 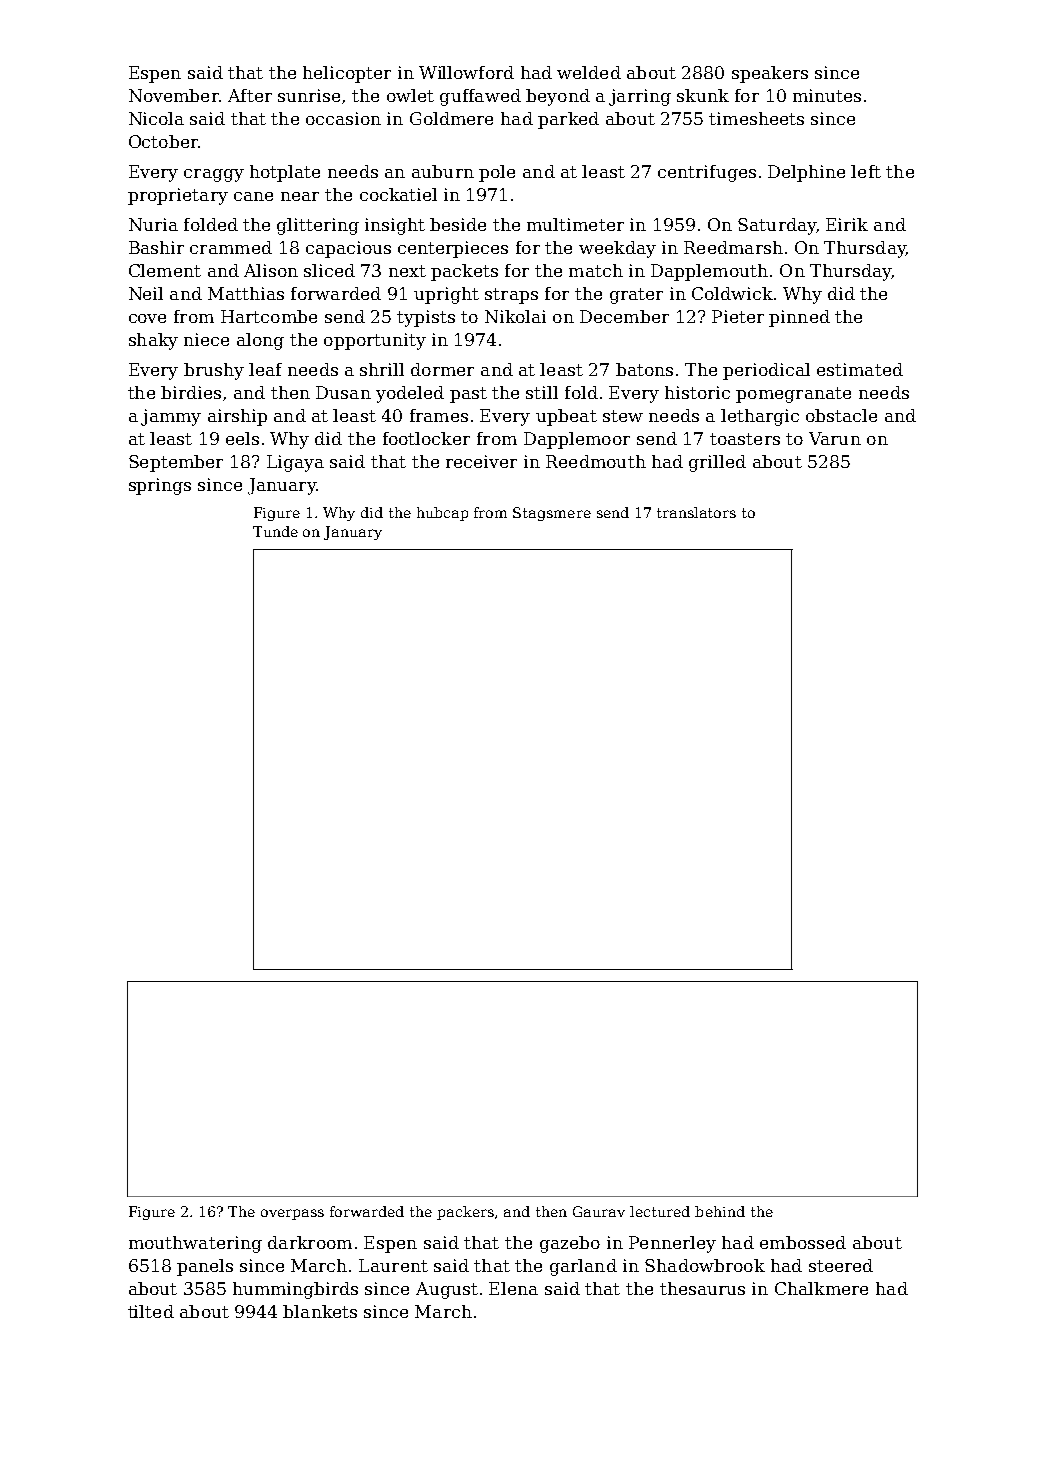 I want to click on receiver, so click(x=481, y=461).
